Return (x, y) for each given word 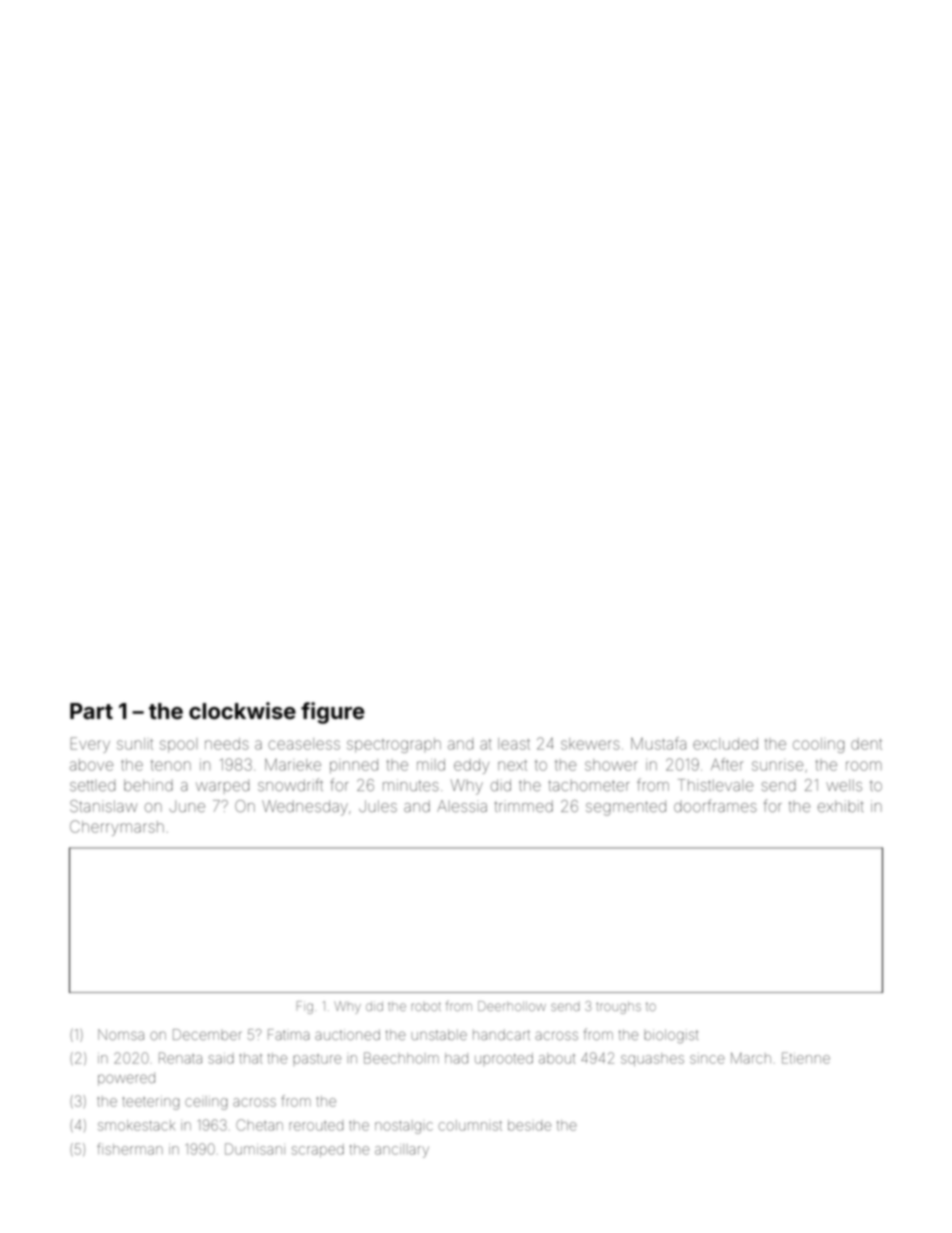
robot (426, 1006)
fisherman (130, 1149)
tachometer (589, 785)
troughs (618, 1007)
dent (866, 744)
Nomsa (121, 1034)
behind (148, 785)
